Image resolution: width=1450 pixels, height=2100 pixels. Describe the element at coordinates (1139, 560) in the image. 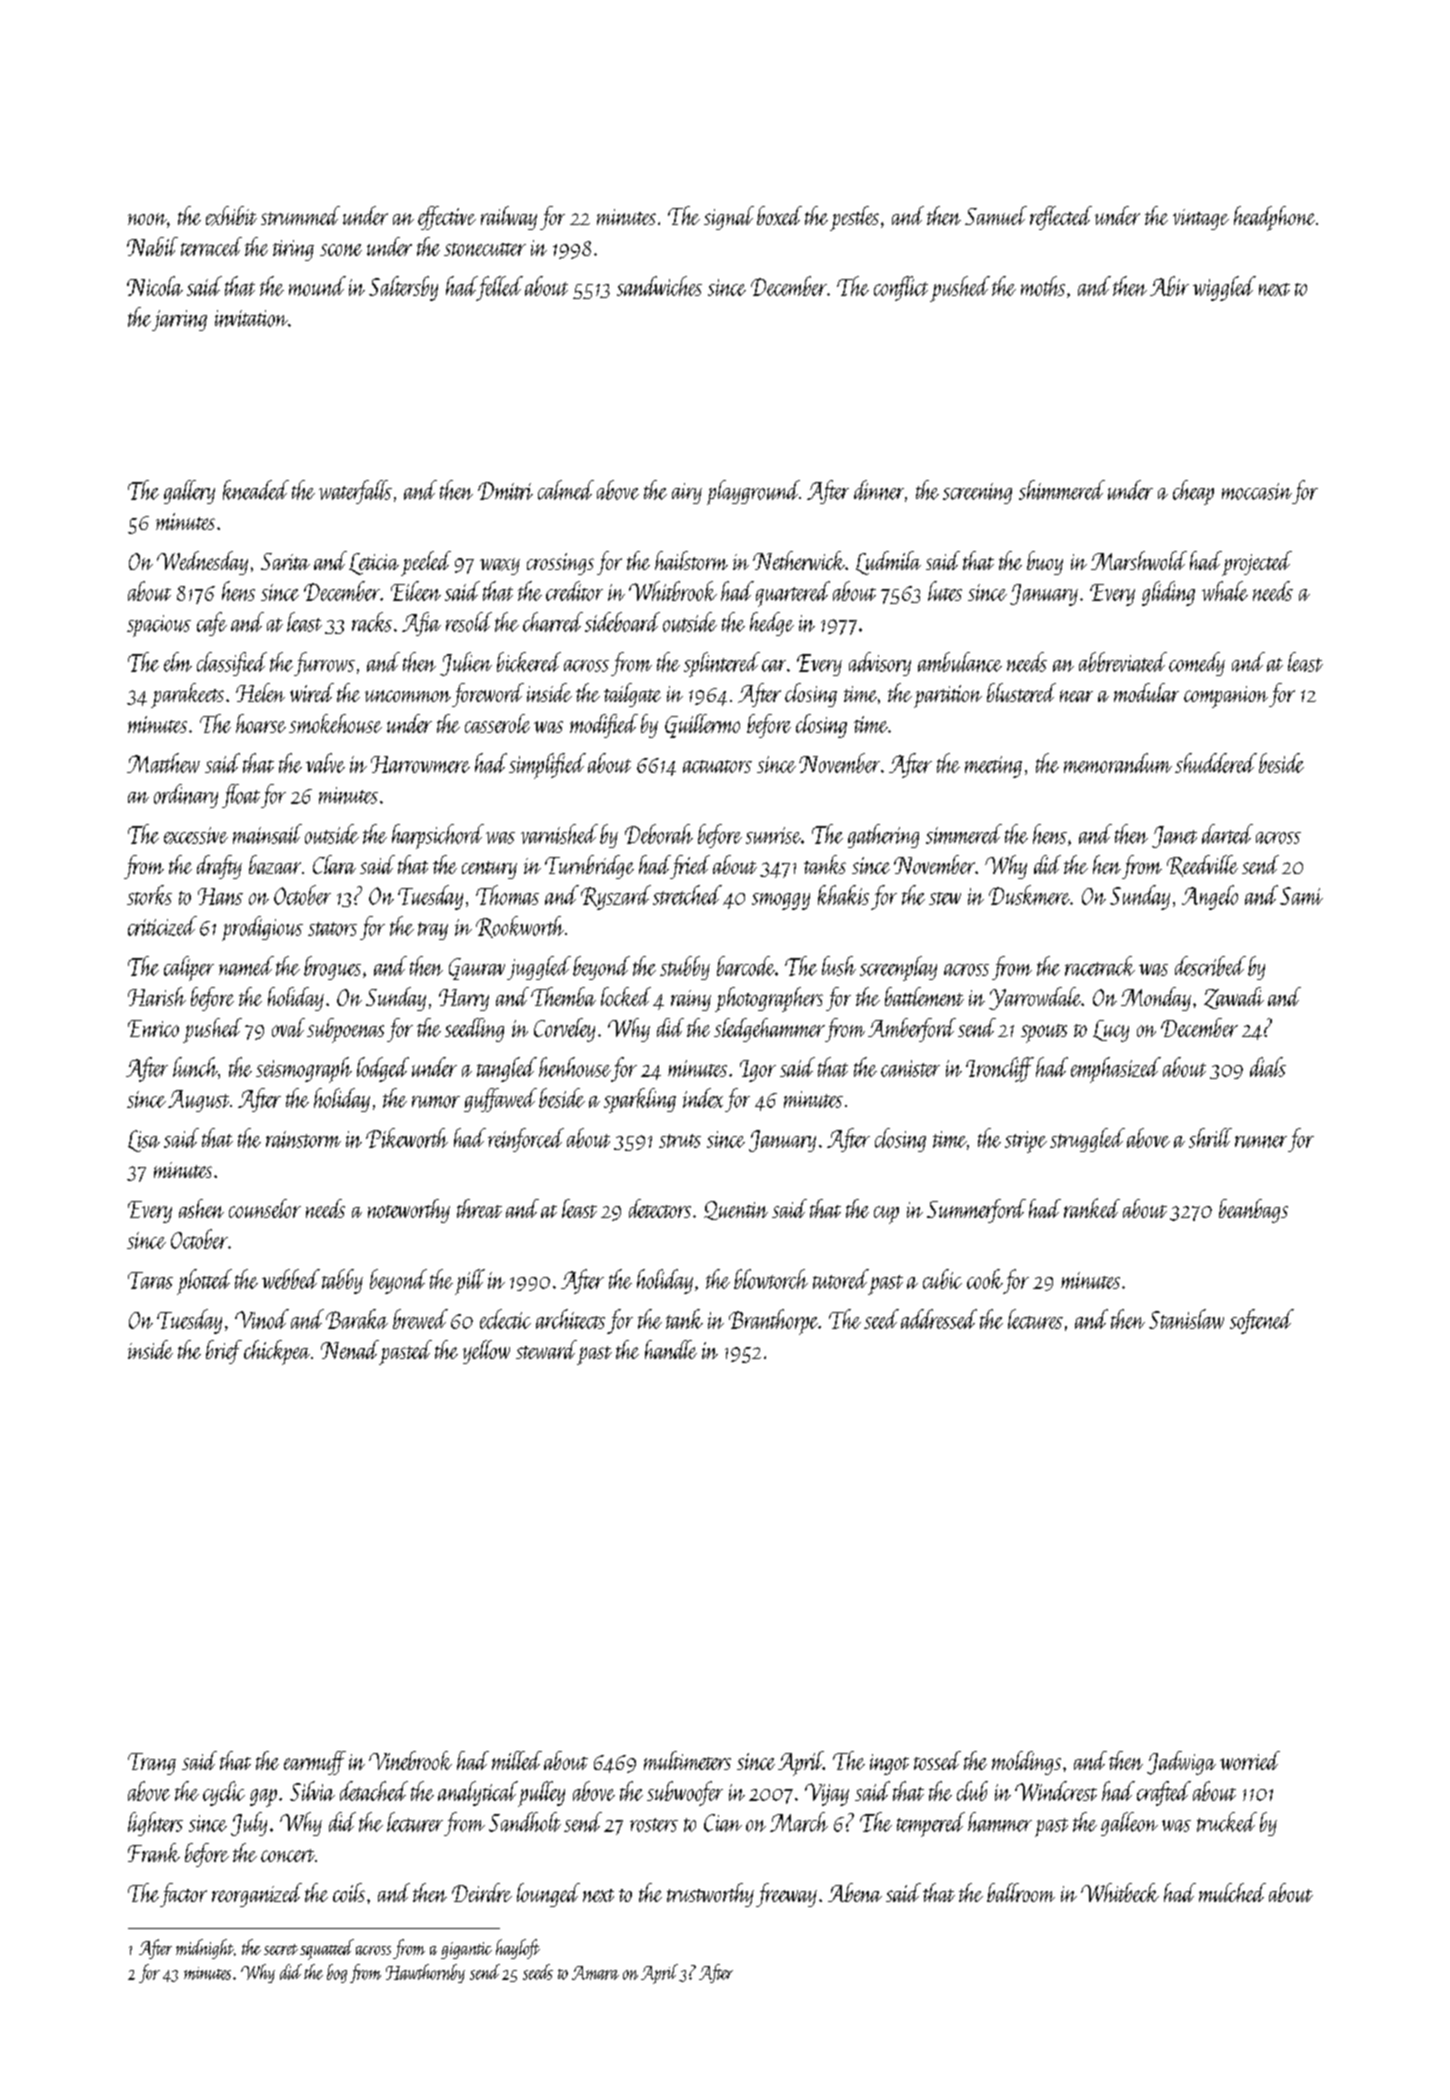

I see `Marshwold` at that location.
